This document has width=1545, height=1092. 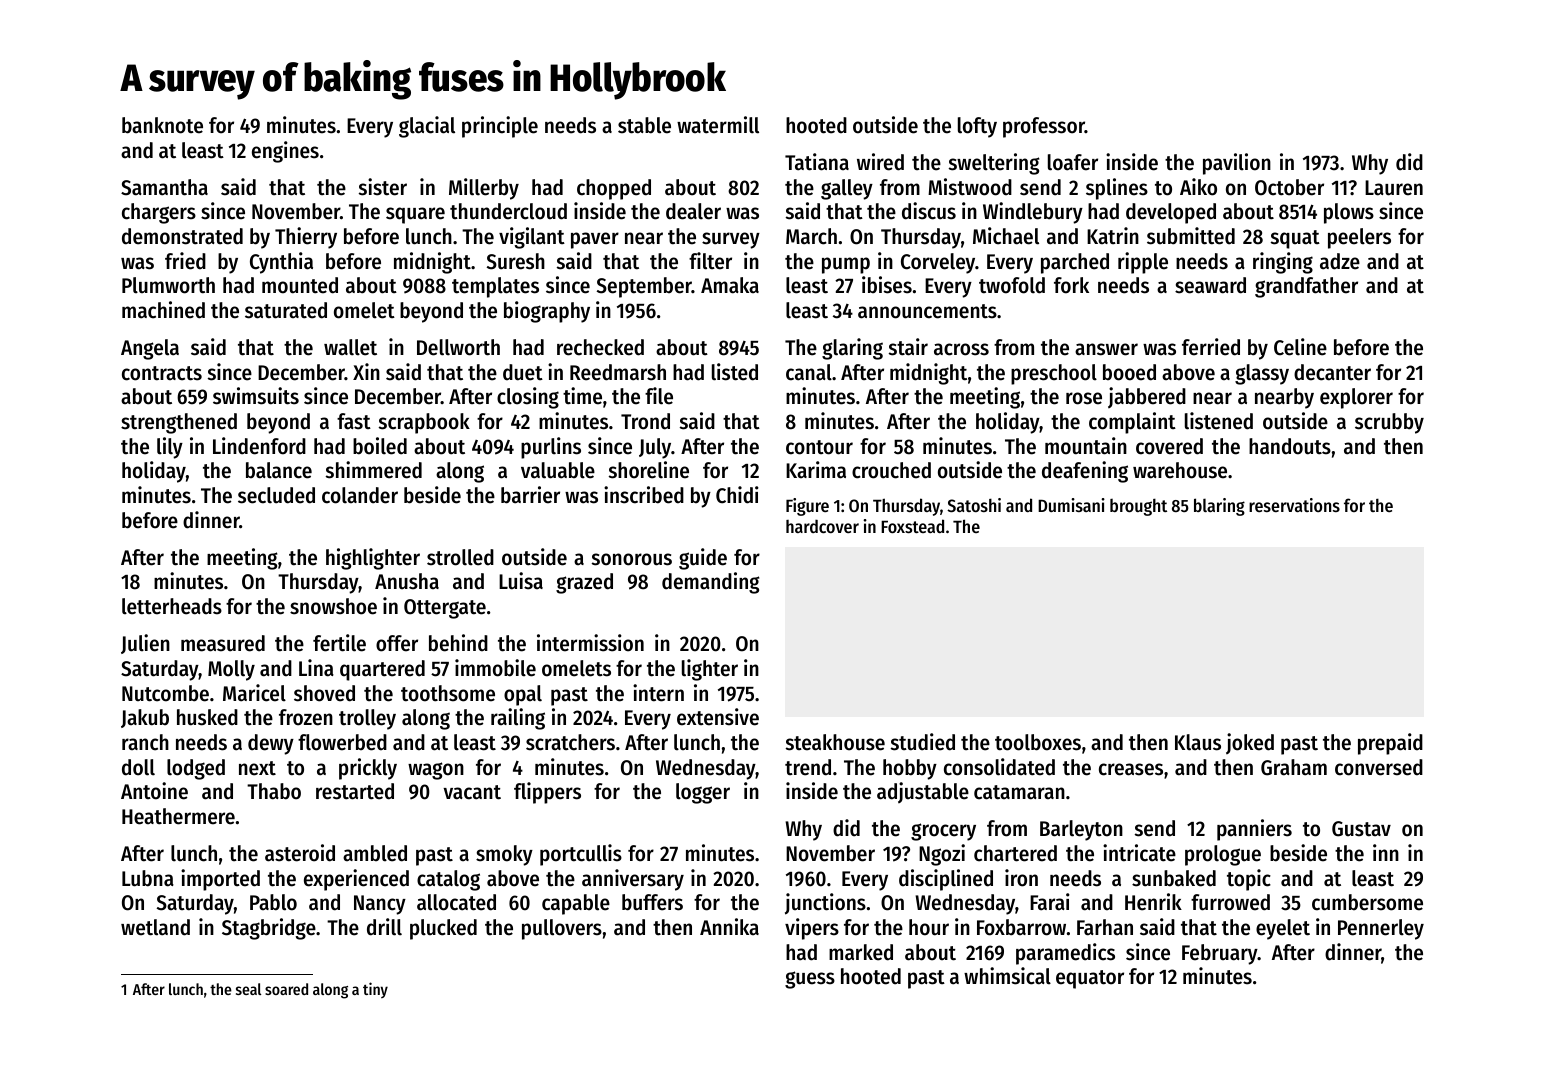 I want to click on fertile, so click(x=339, y=643).
